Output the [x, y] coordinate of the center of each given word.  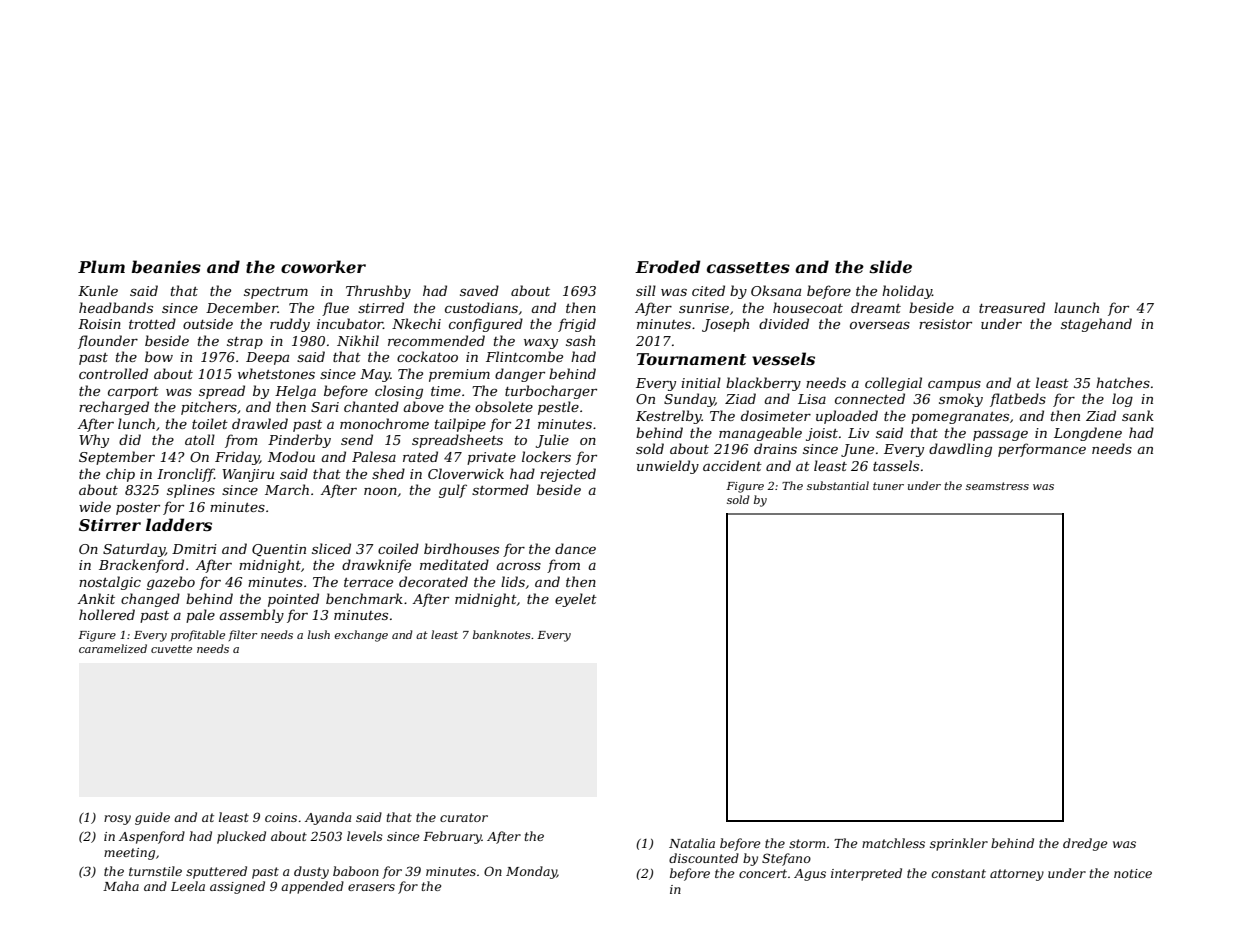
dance [575, 548]
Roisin [99, 324]
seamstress [997, 486]
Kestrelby [669, 417]
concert [763, 873]
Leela [188, 886]
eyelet [576, 600]
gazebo [171, 583]
